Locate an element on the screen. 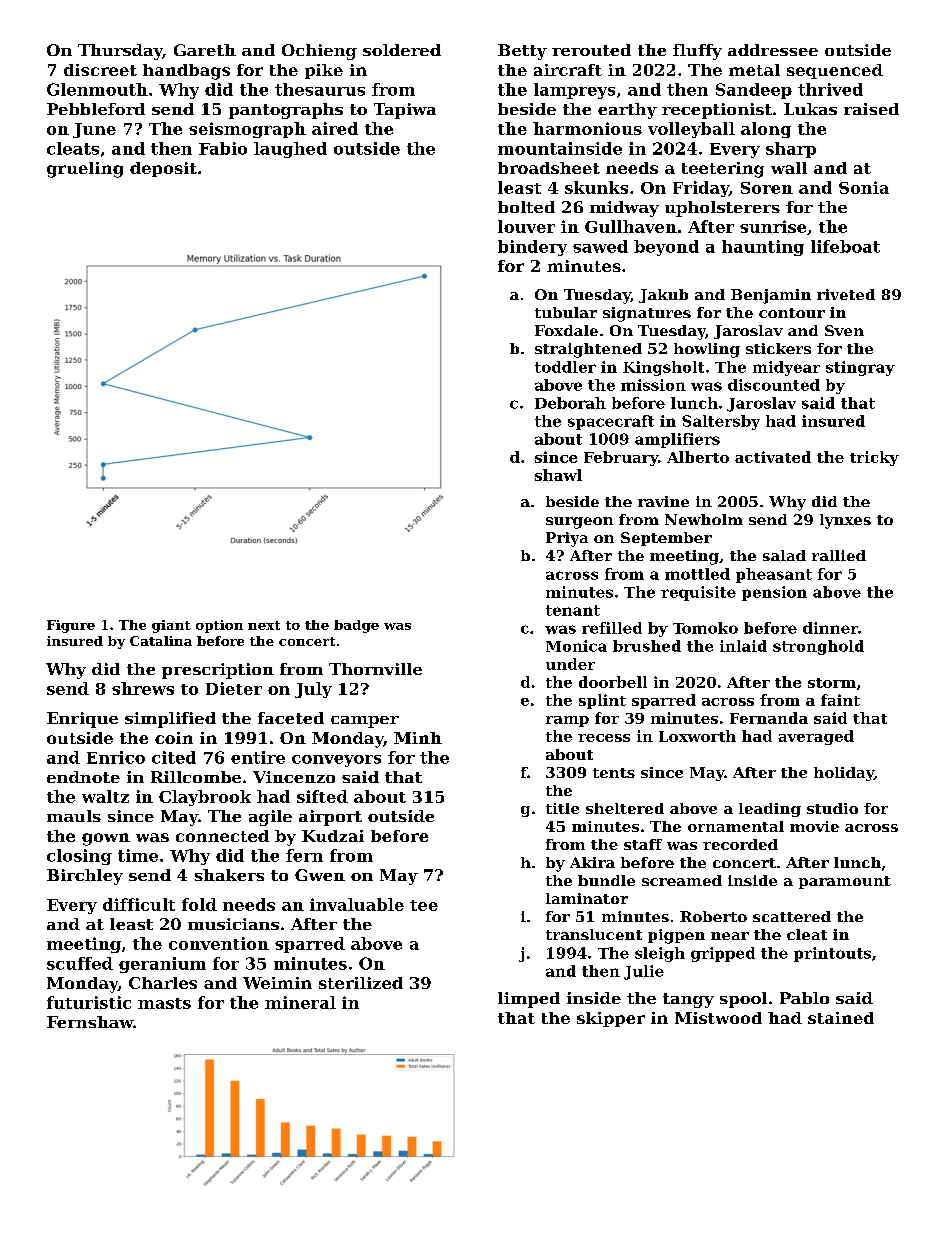 Image resolution: width=952 pixels, height=1233 pixels. sheltered is located at coordinates (625, 808).
